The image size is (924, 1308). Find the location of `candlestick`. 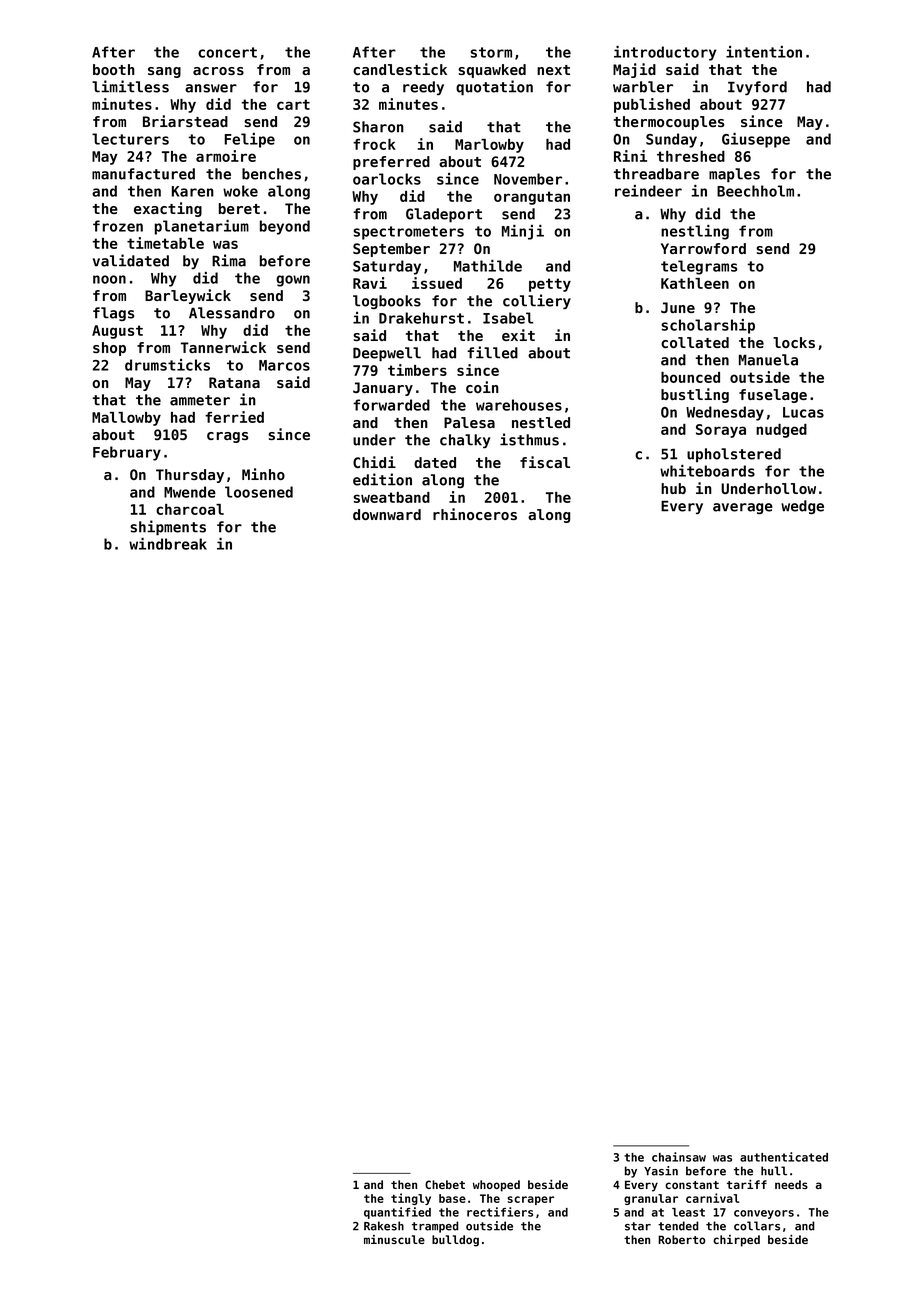

candlestick is located at coordinates (400, 69).
